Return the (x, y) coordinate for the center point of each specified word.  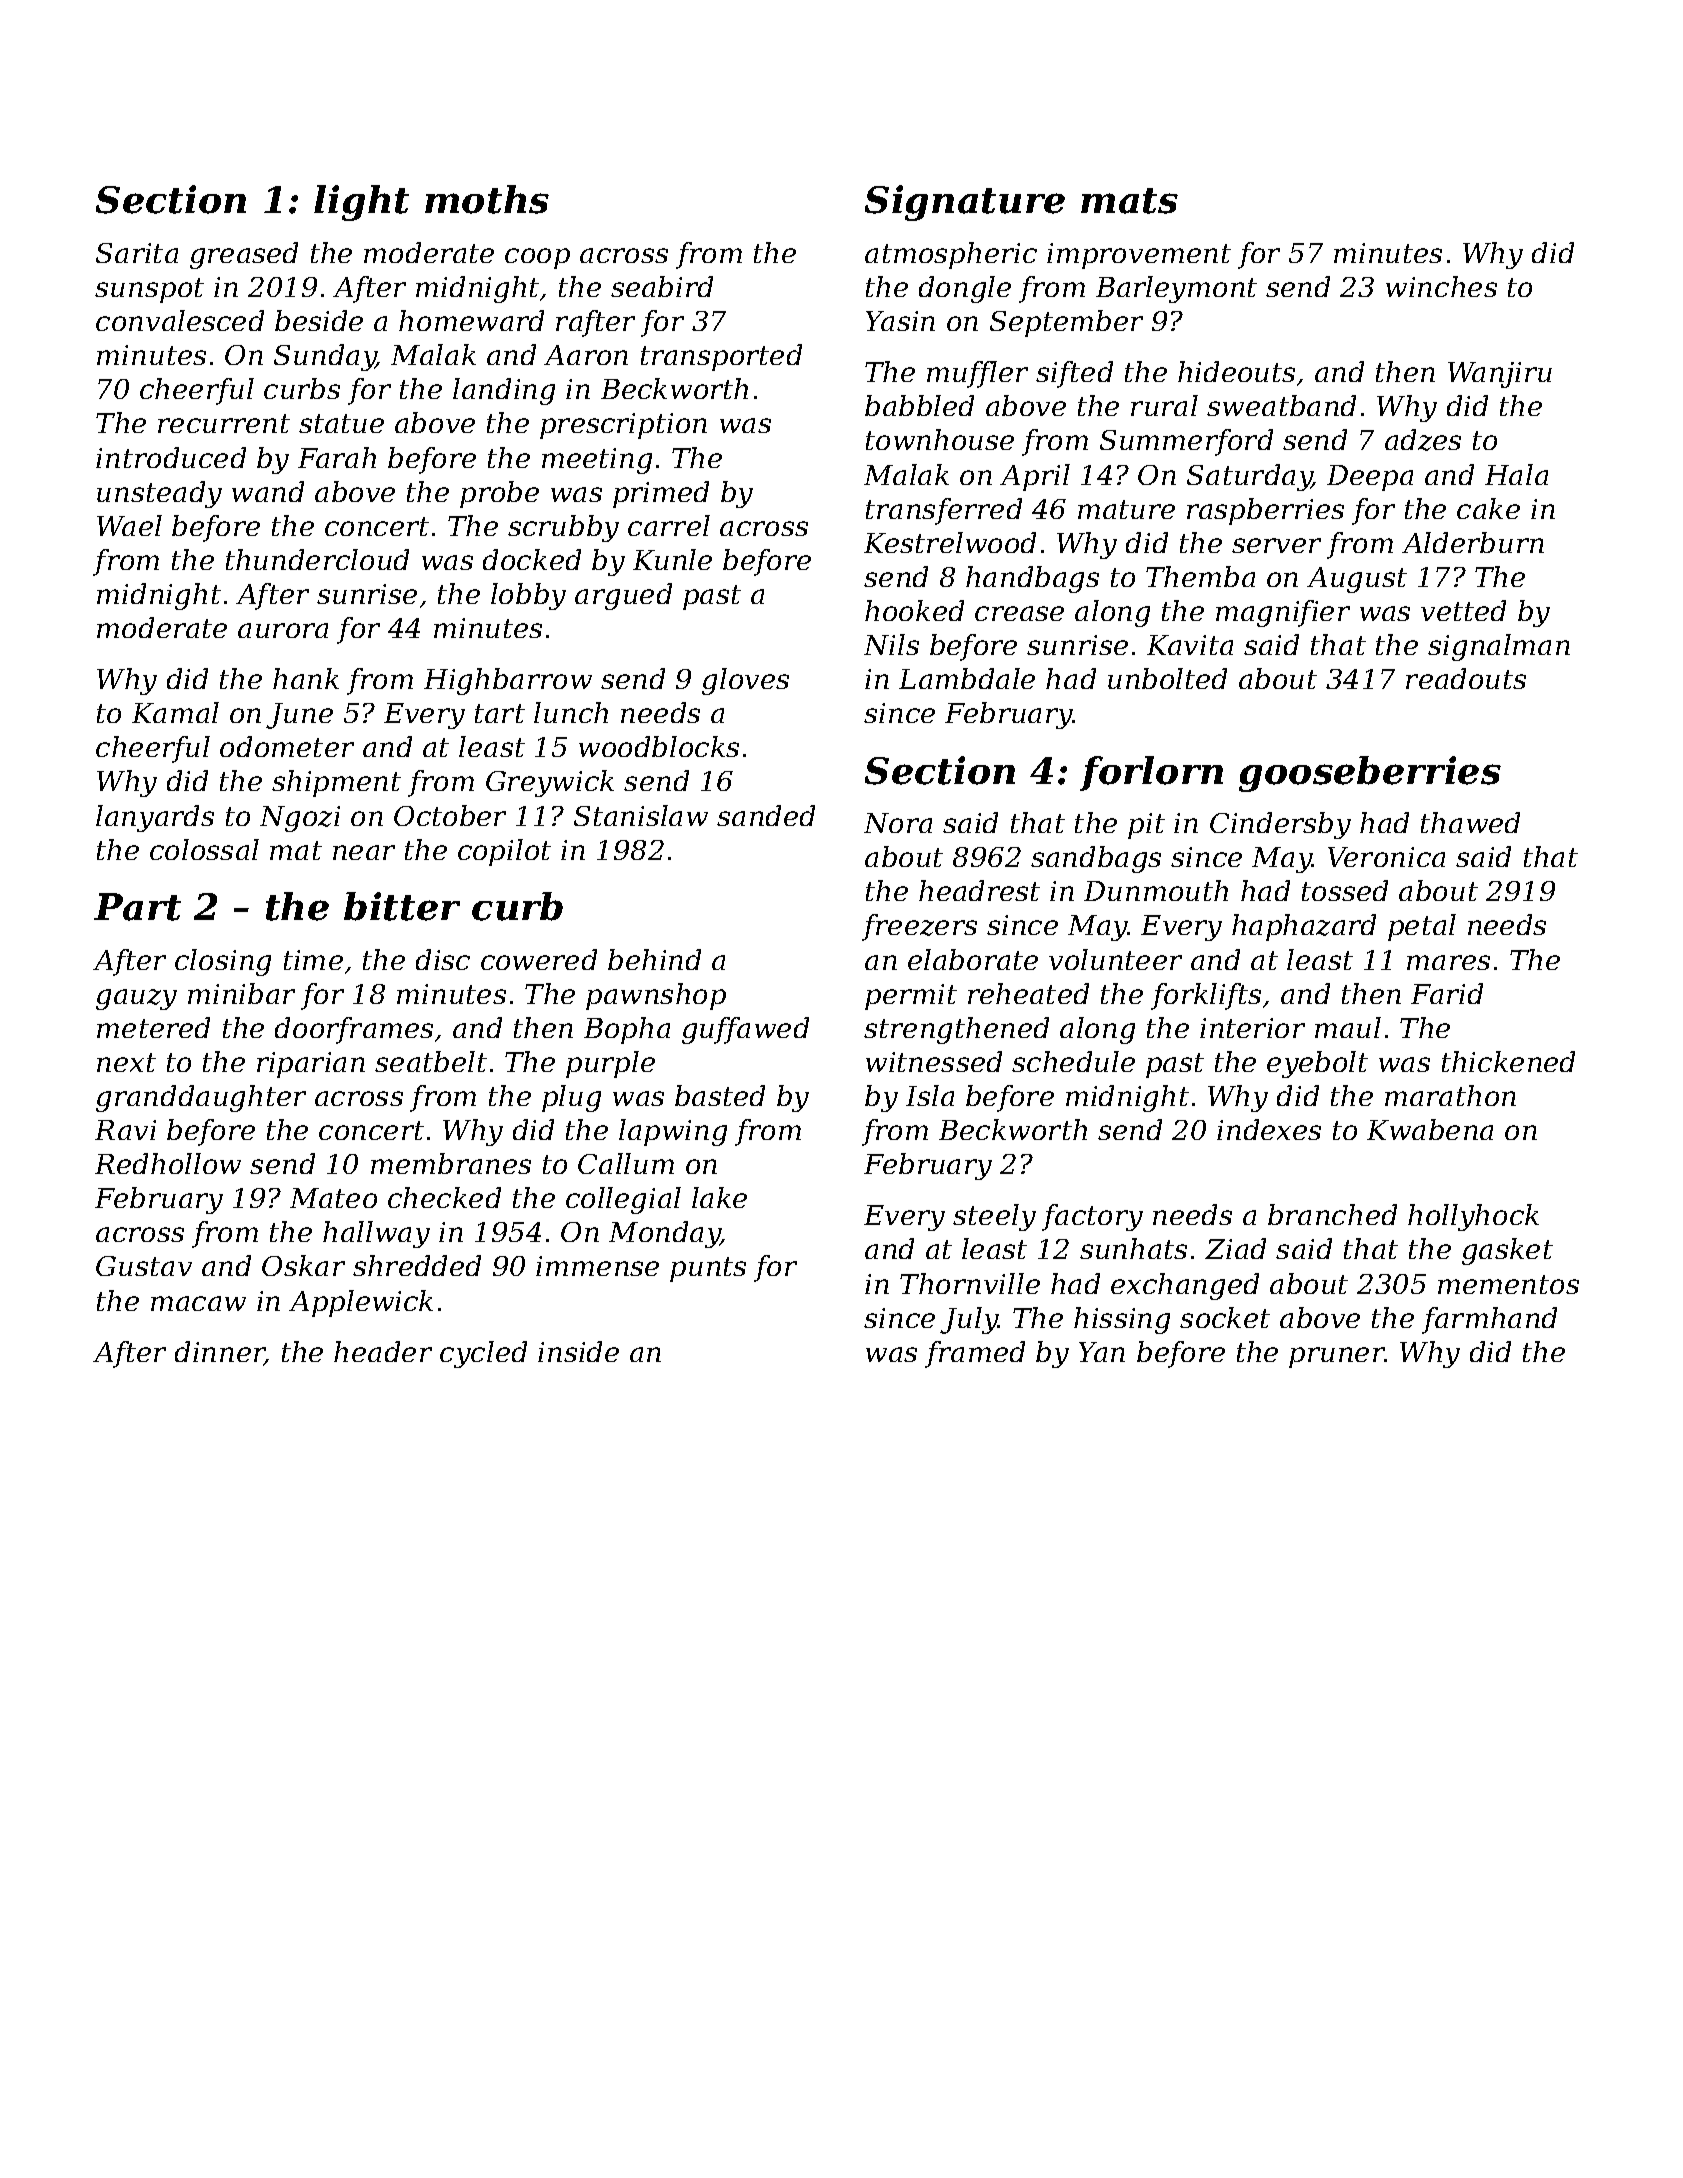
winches (1441, 286)
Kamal (175, 712)
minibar (241, 993)
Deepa (1370, 478)
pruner (1337, 1357)
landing (504, 391)
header (383, 1351)
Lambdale (967, 678)
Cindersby (1280, 825)
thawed (1470, 822)
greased (244, 255)
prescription (623, 426)
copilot (504, 852)
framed (975, 1354)
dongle (965, 289)
